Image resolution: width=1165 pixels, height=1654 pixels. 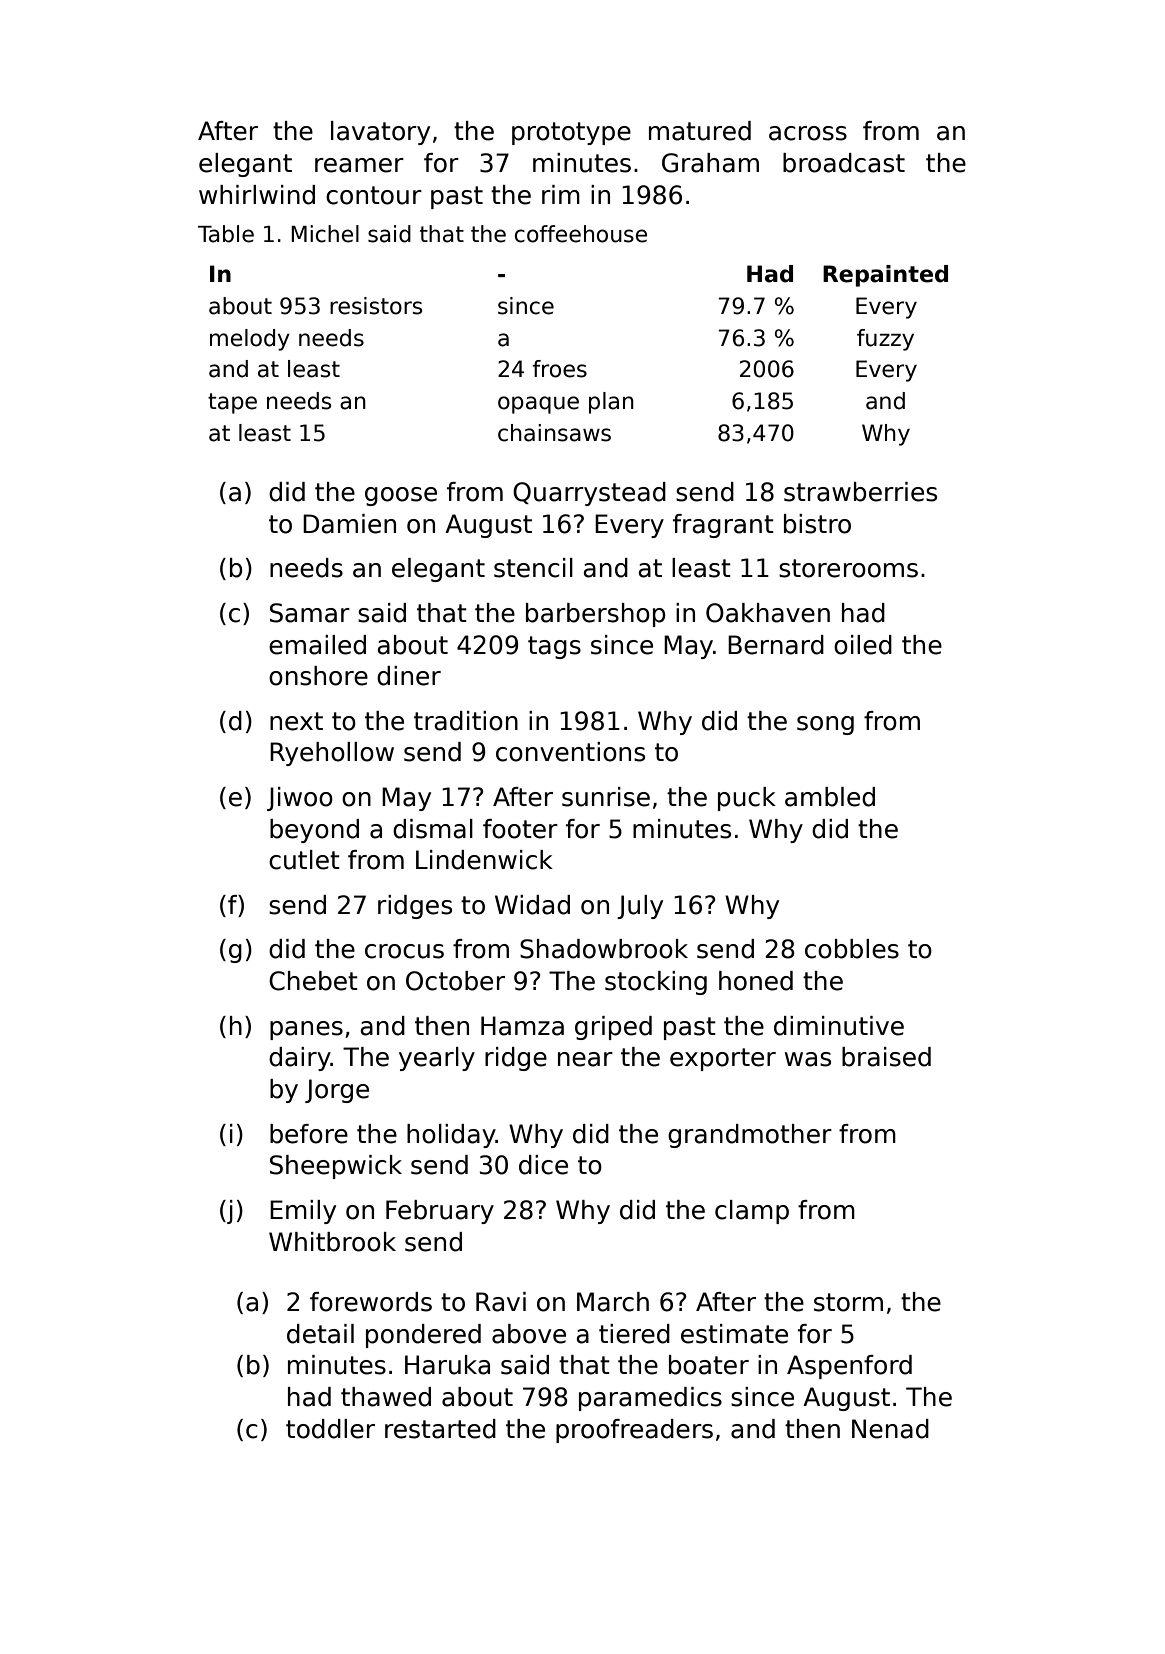 What do you see at coordinates (374, 195) in the screenshot?
I see `contour` at bounding box center [374, 195].
